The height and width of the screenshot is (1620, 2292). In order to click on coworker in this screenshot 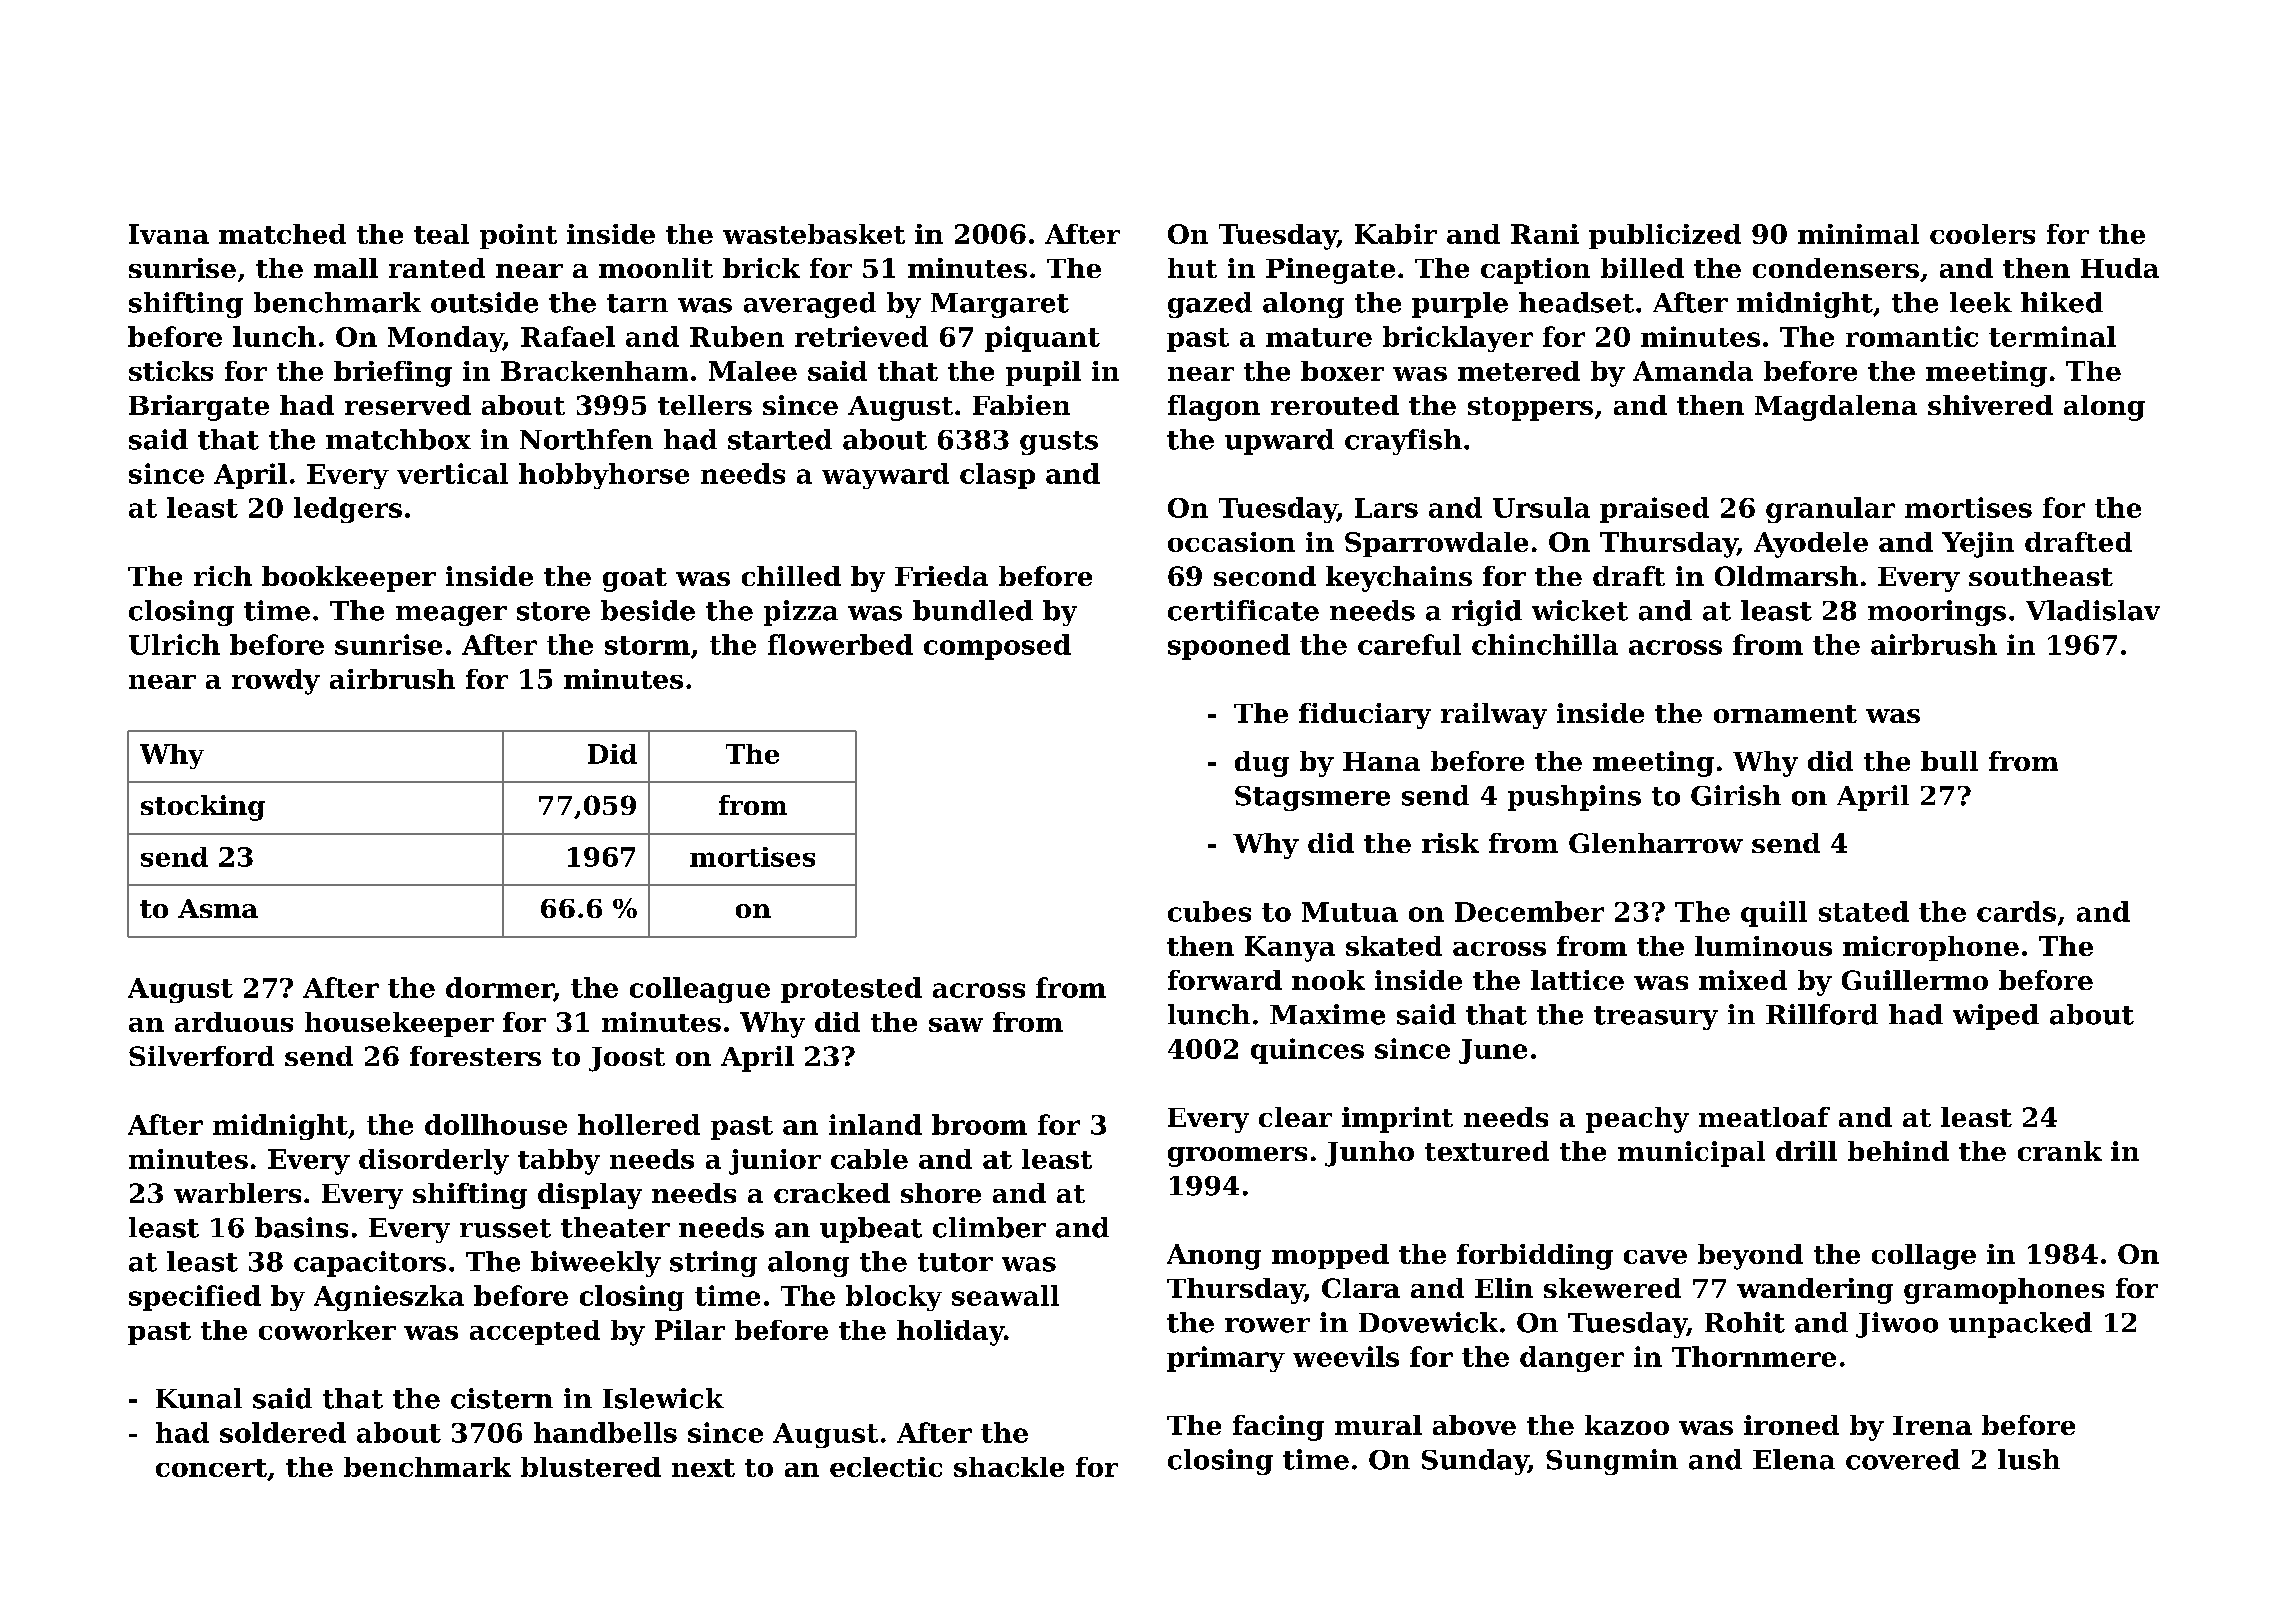, I will do `click(327, 1330)`.
